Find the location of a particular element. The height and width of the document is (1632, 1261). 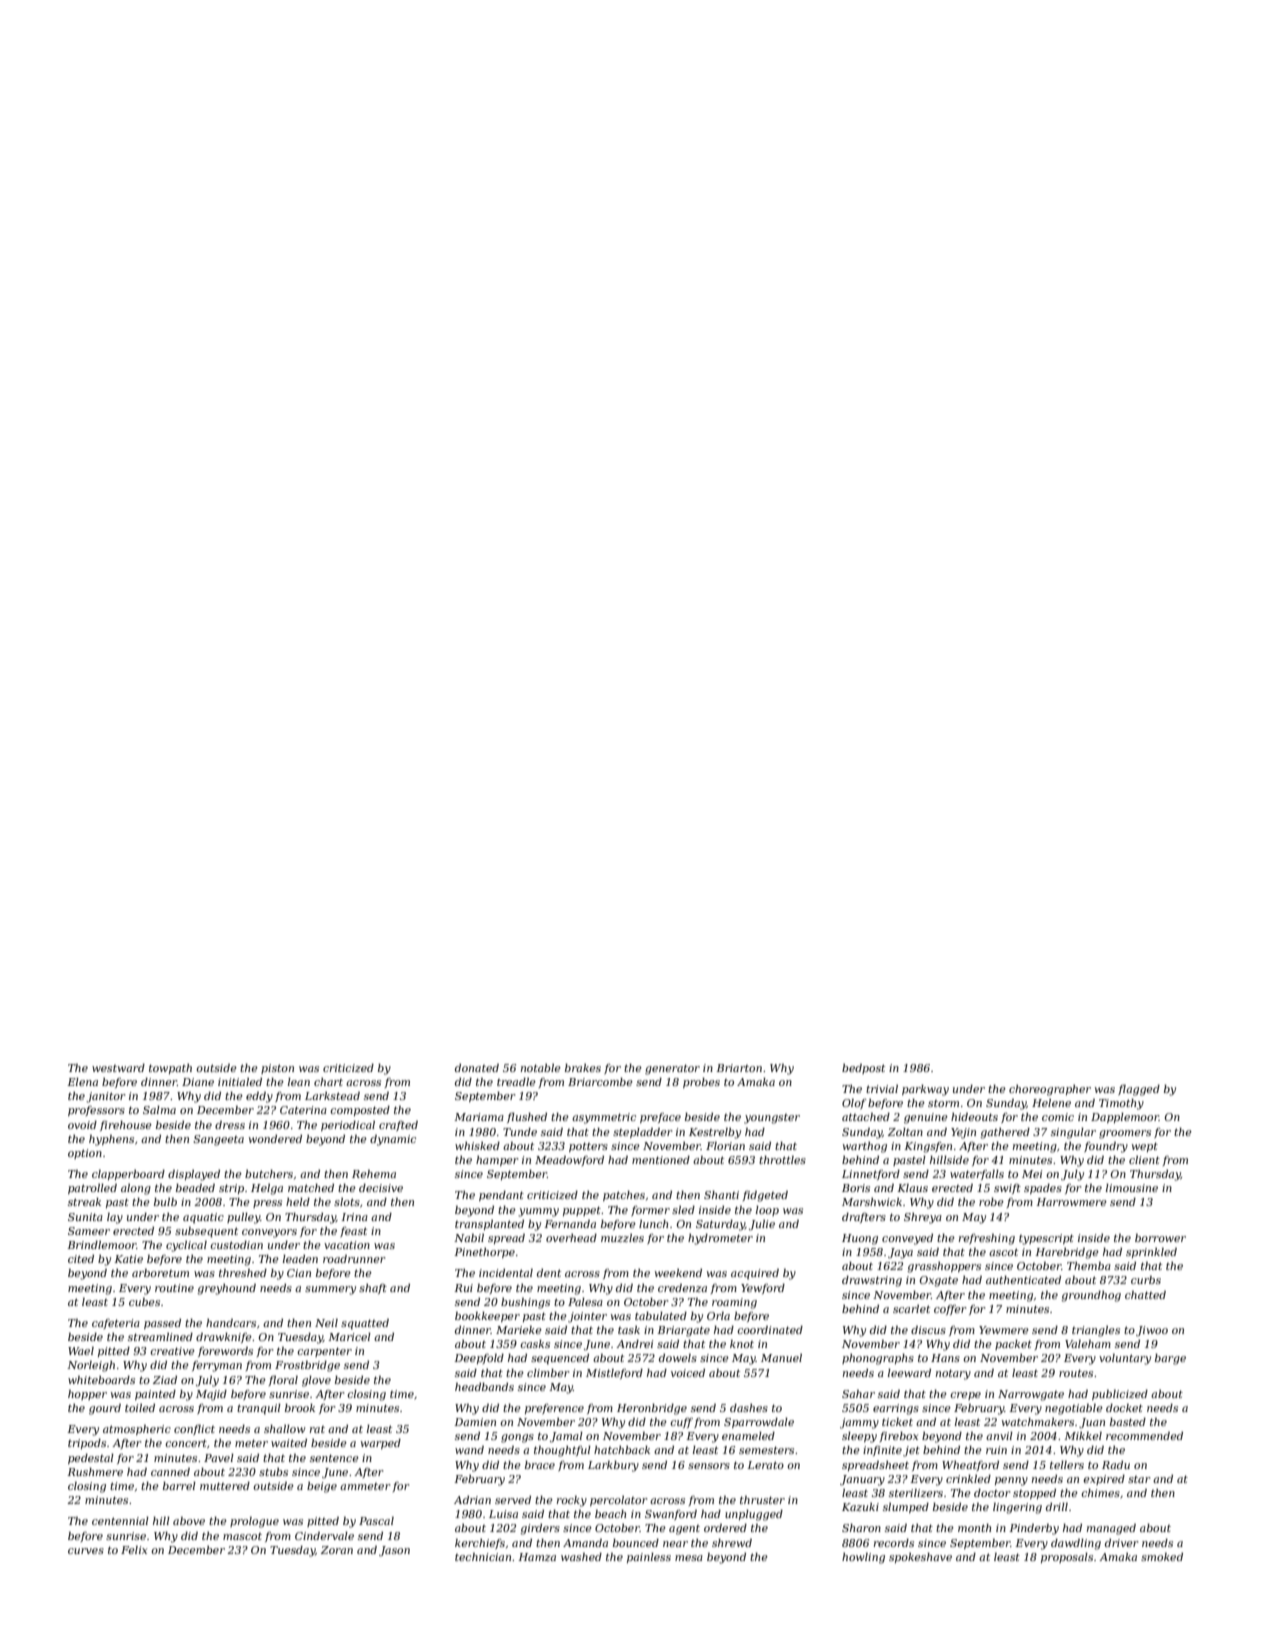

Larkbury is located at coordinates (613, 1466).
